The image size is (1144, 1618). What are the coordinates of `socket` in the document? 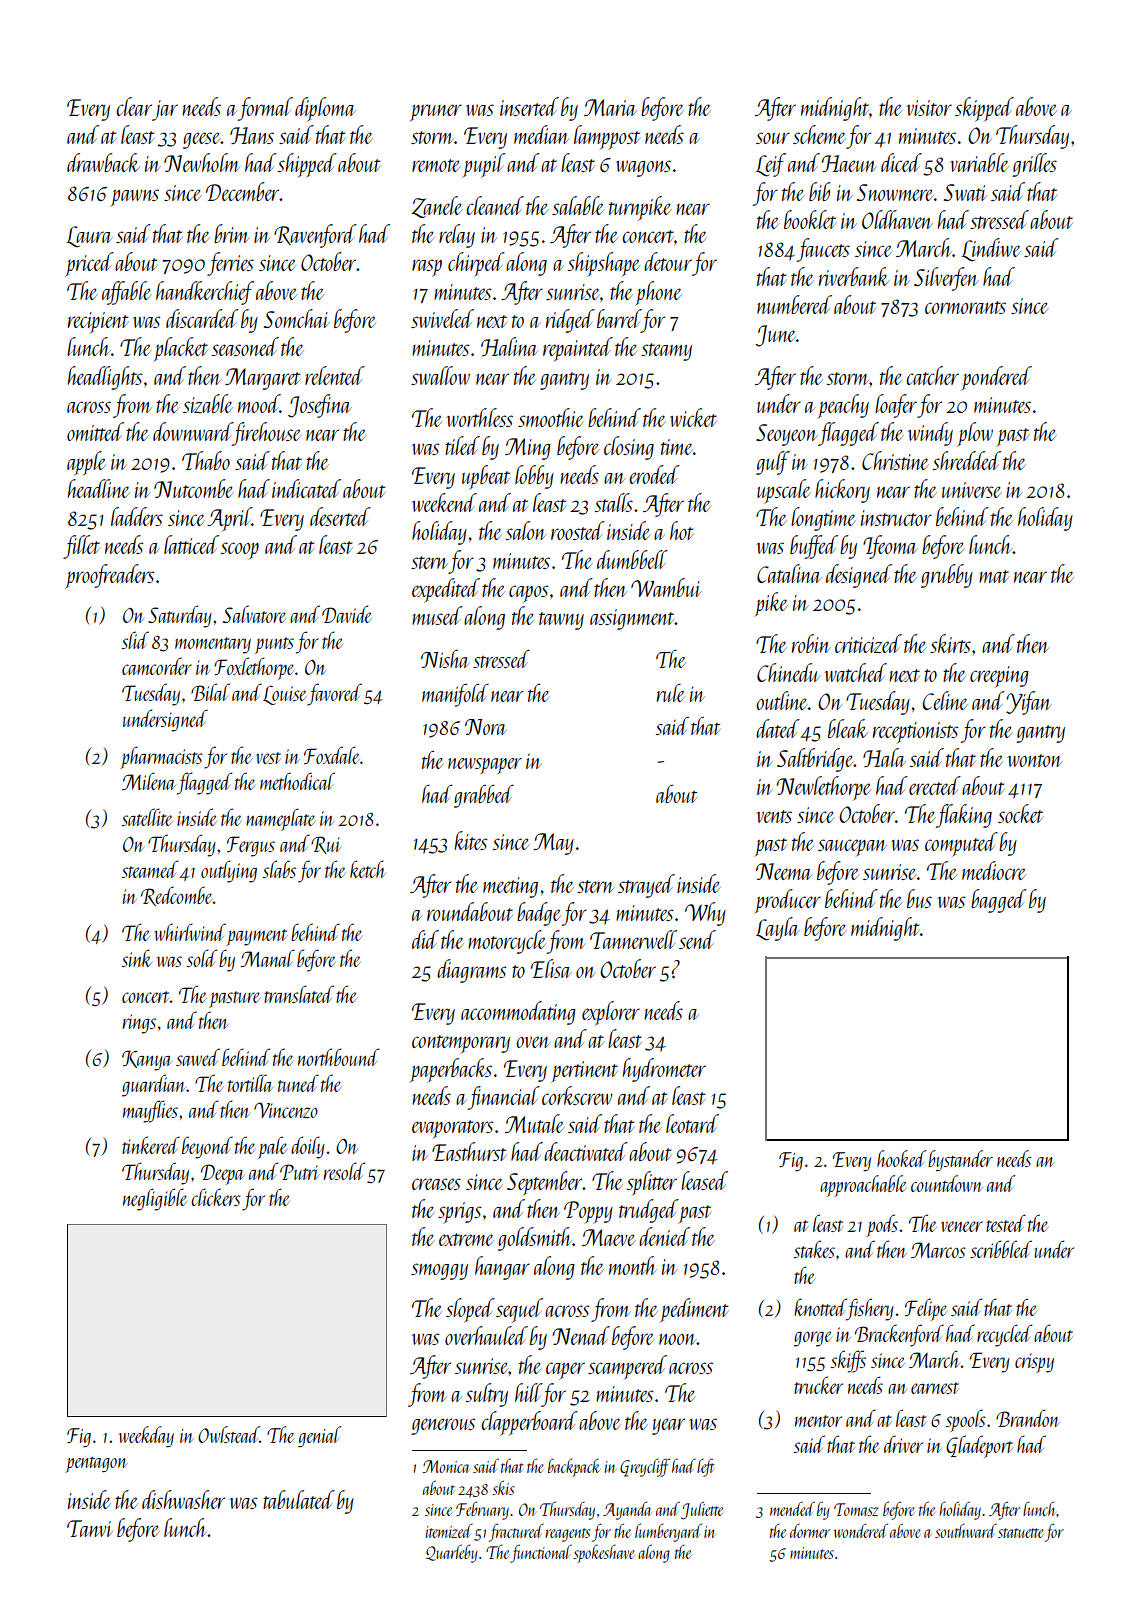 It's located at (1020, 813).
